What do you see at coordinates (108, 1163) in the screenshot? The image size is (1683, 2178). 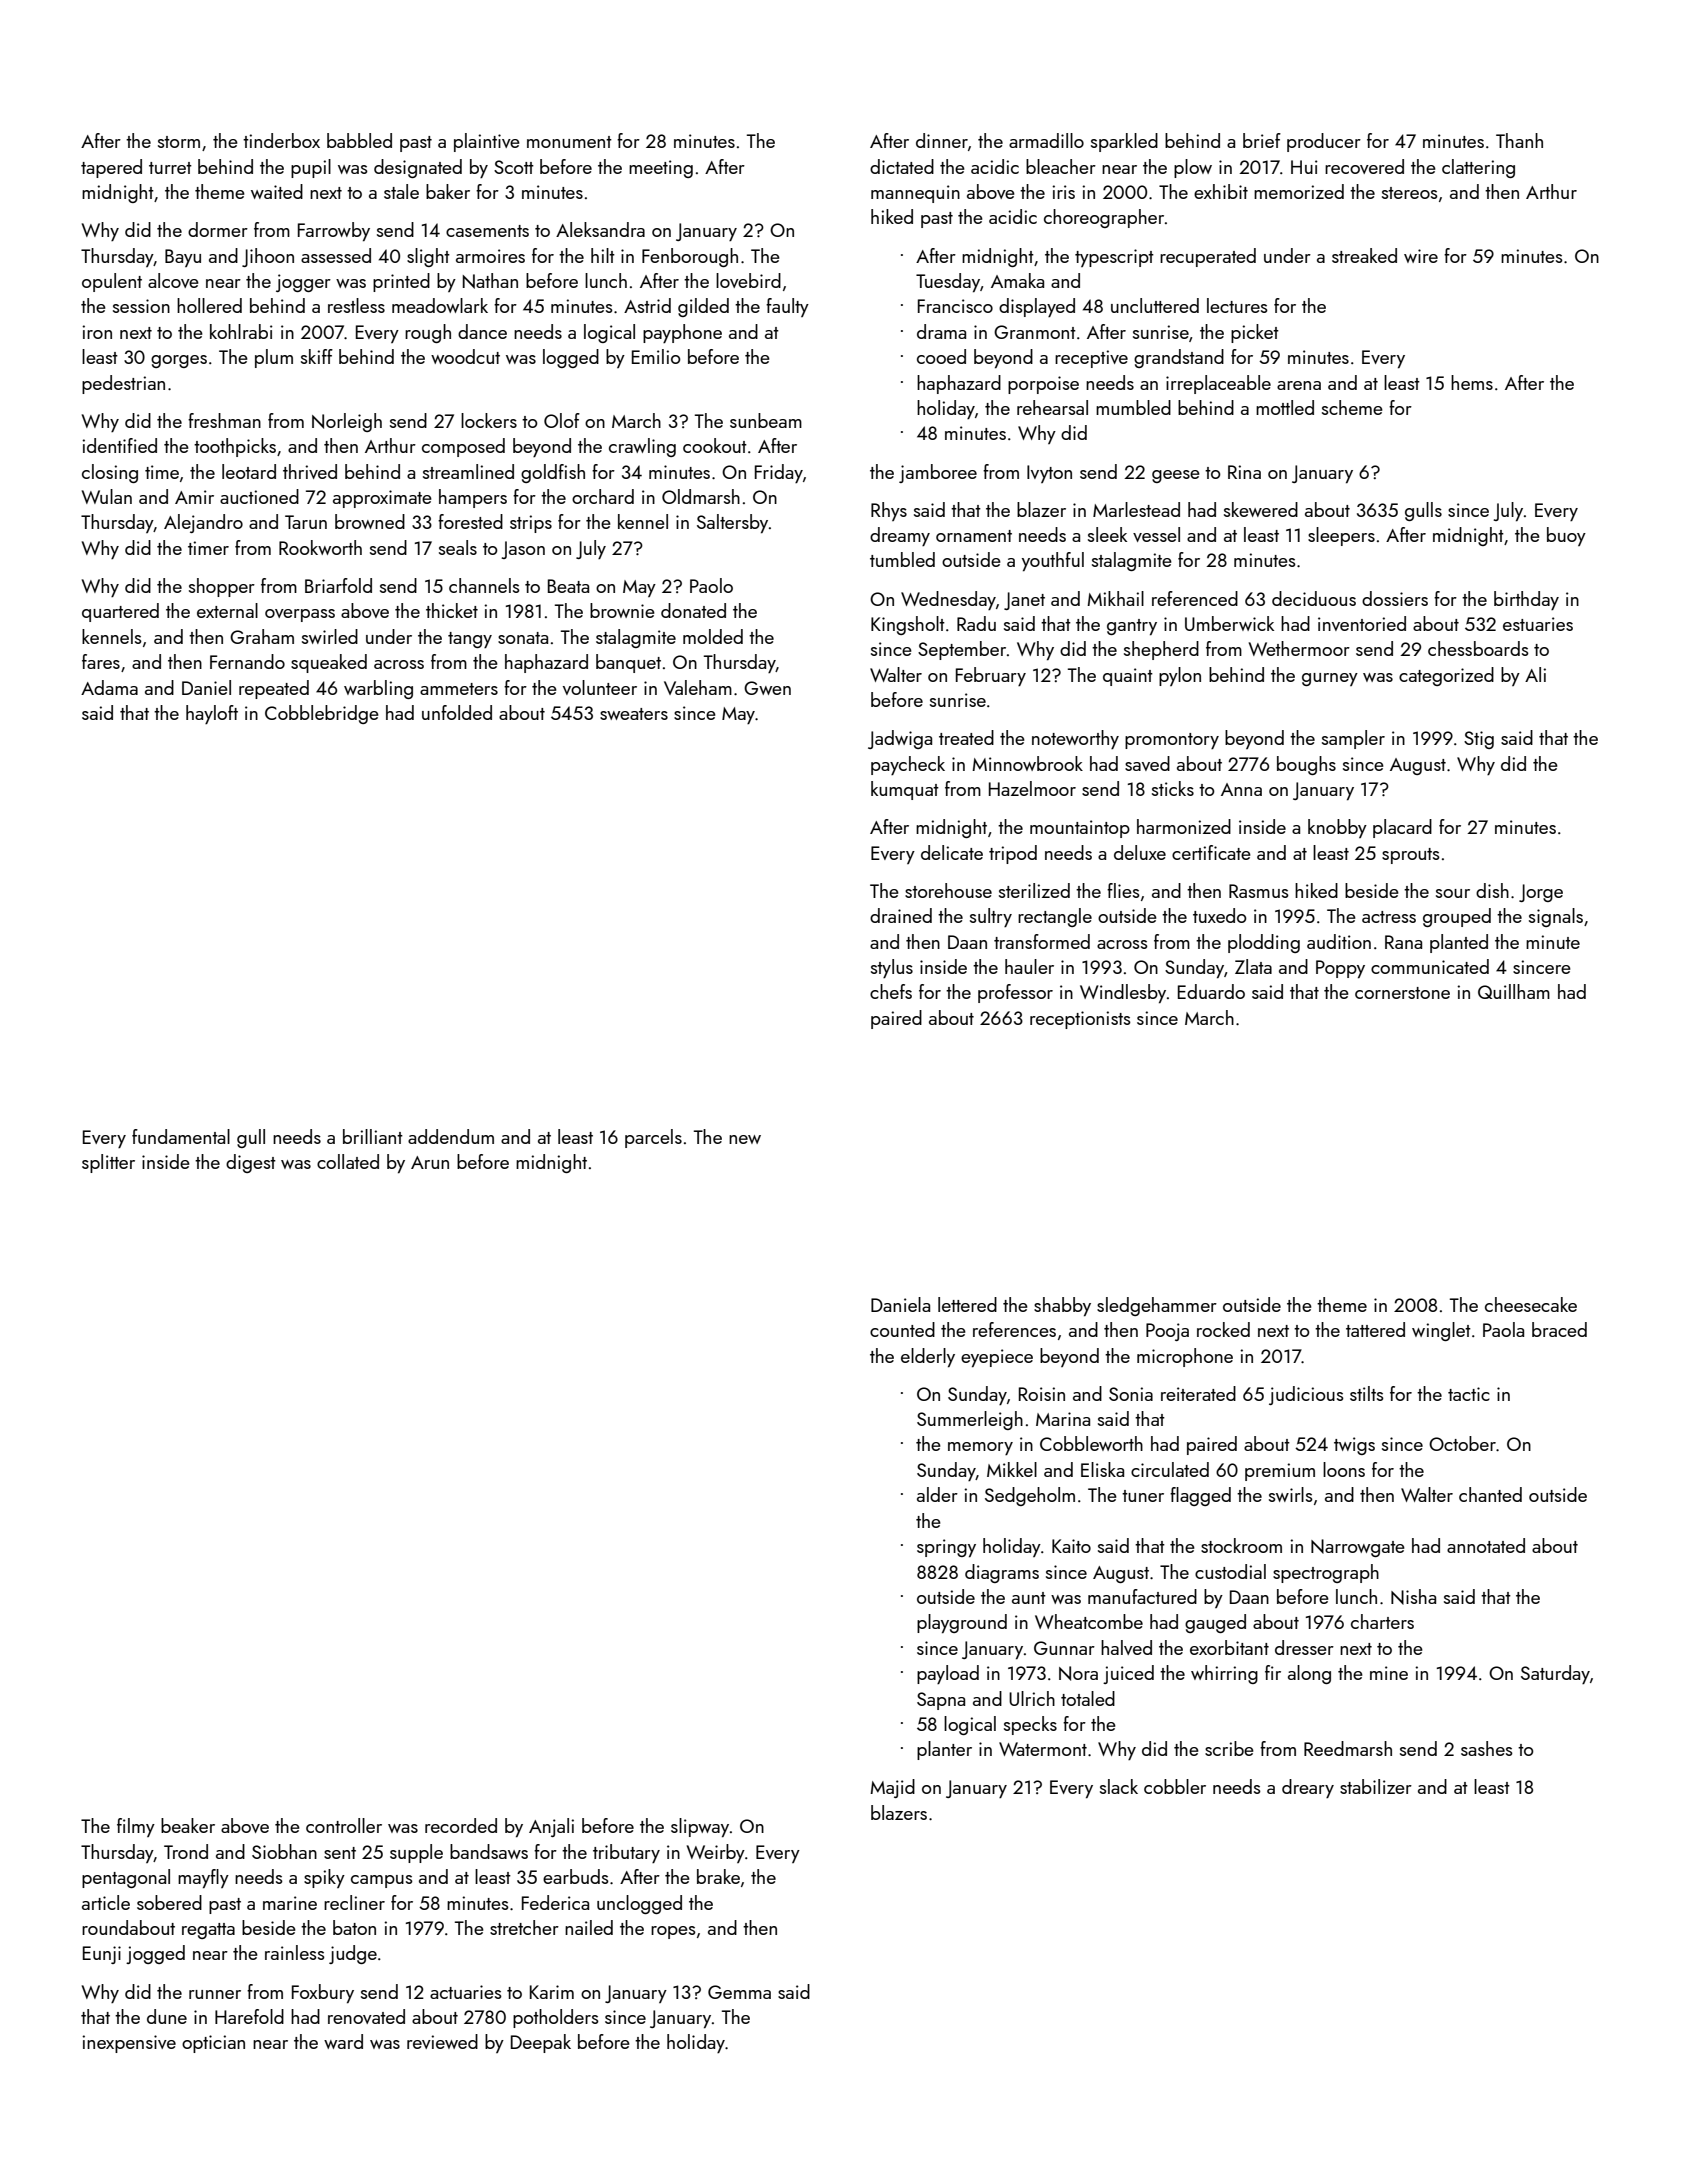 I see `splitter` at bounding box center [108, 1163].
